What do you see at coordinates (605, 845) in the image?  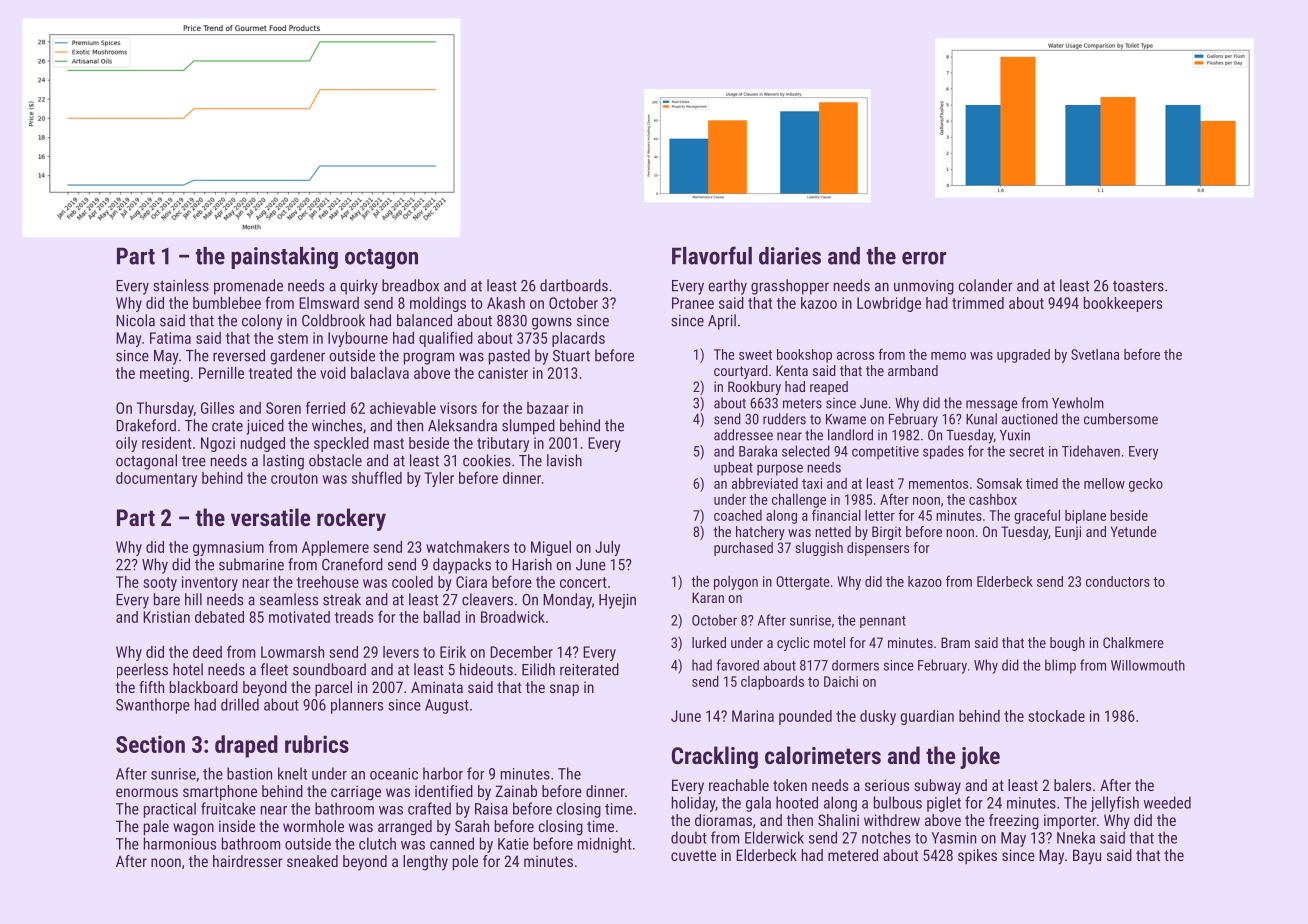 I see `midnight` at bounding box center [605, 845].
